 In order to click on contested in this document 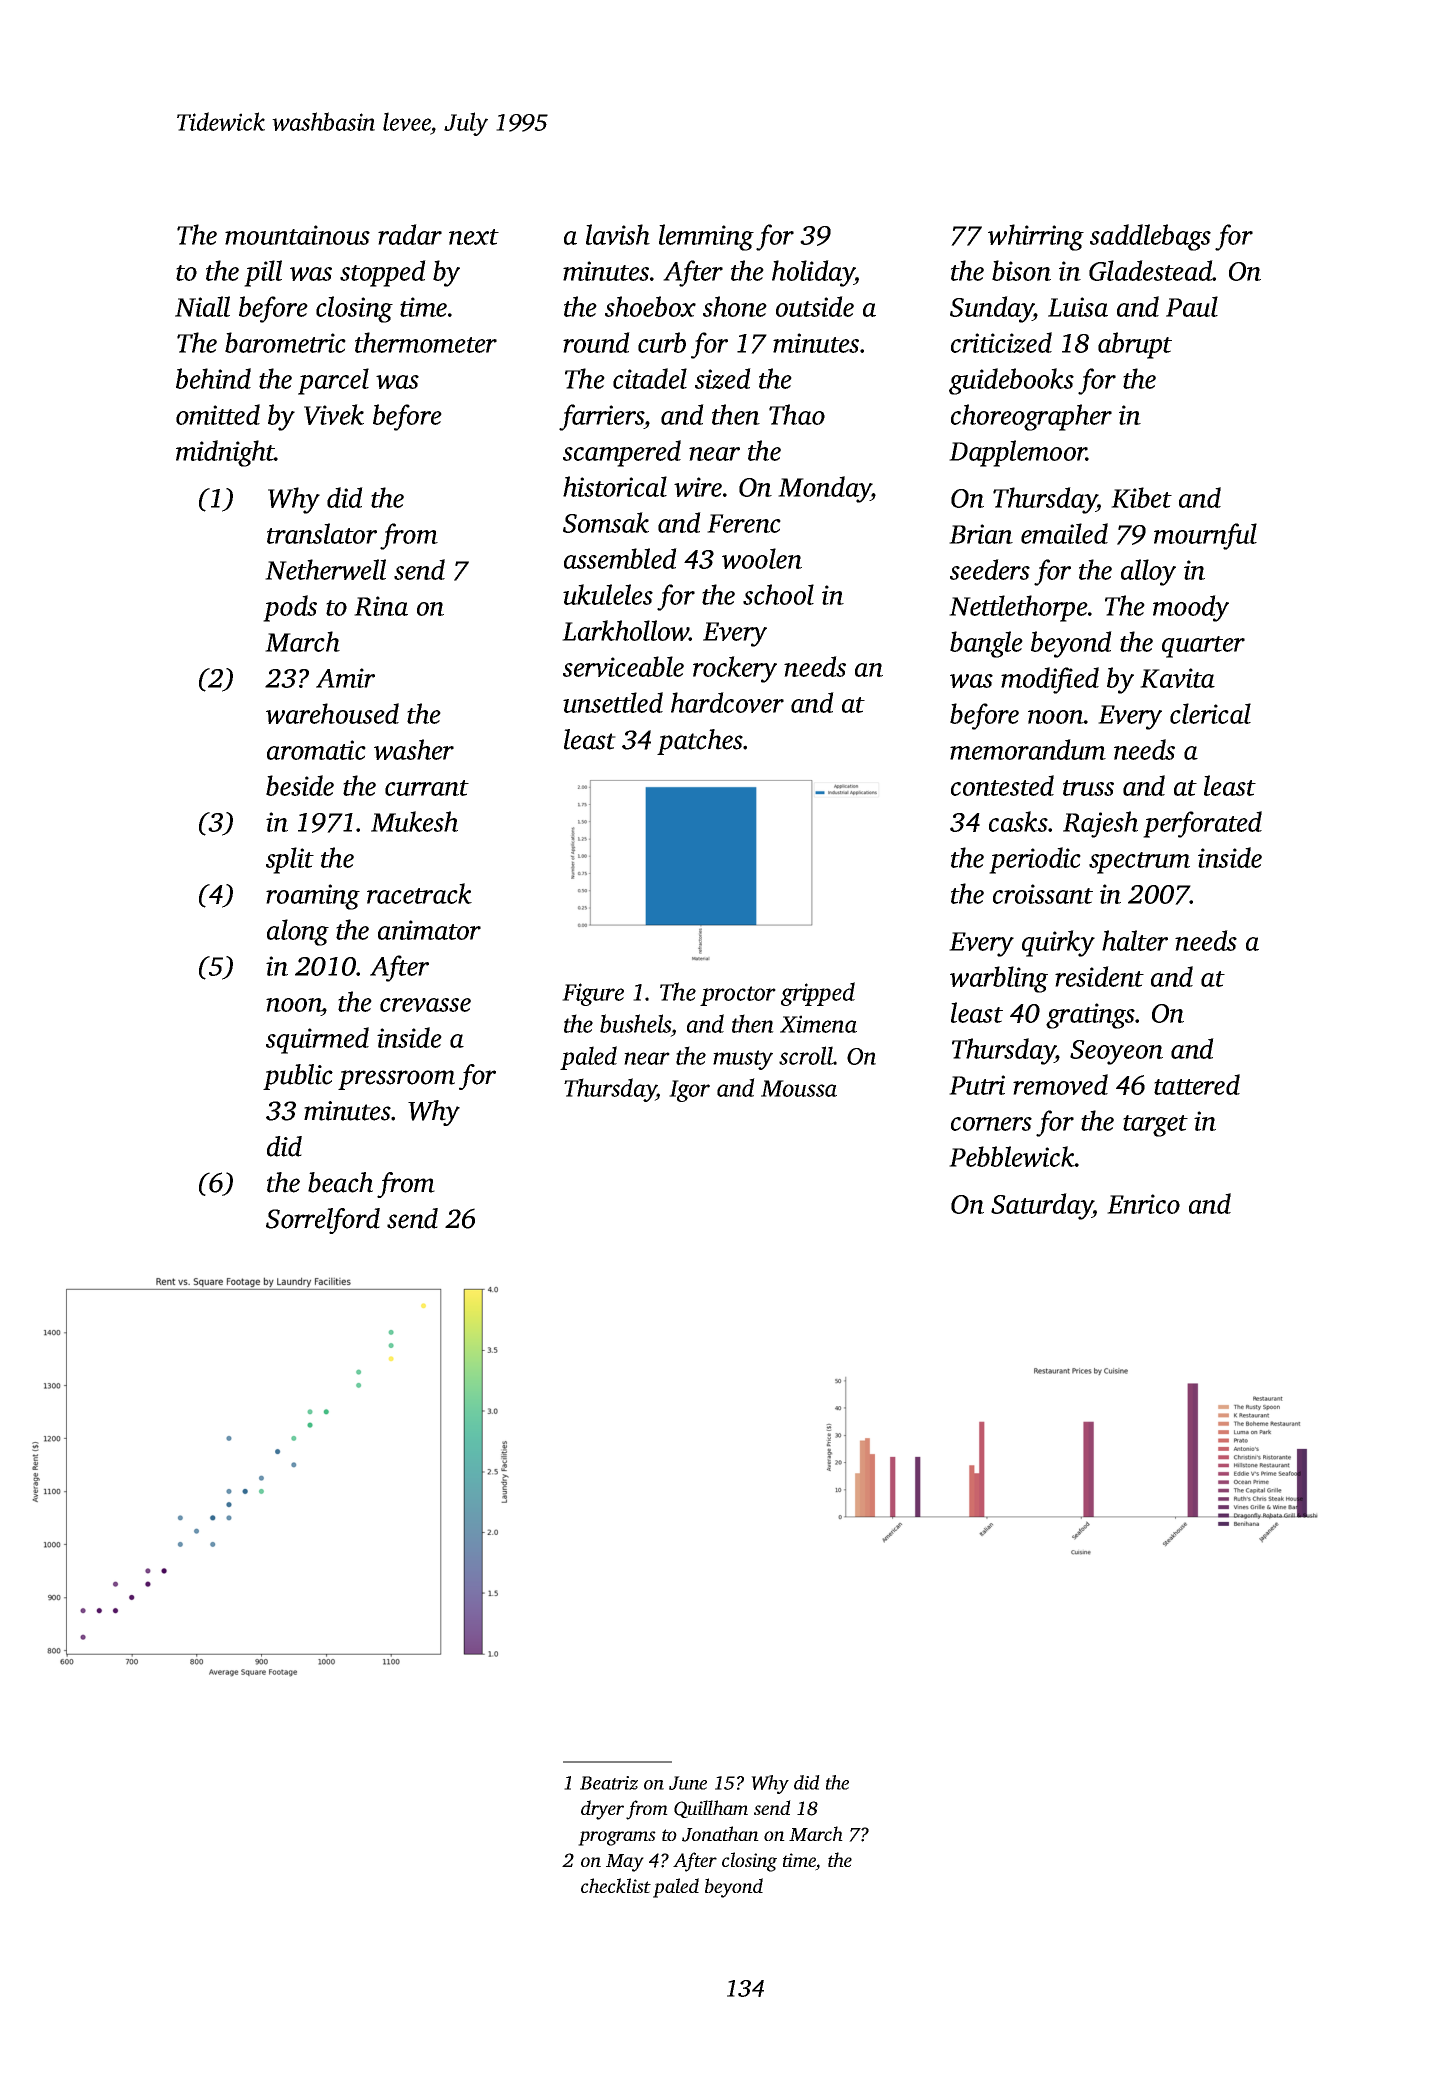, I will do `click(1002, 785)`.
